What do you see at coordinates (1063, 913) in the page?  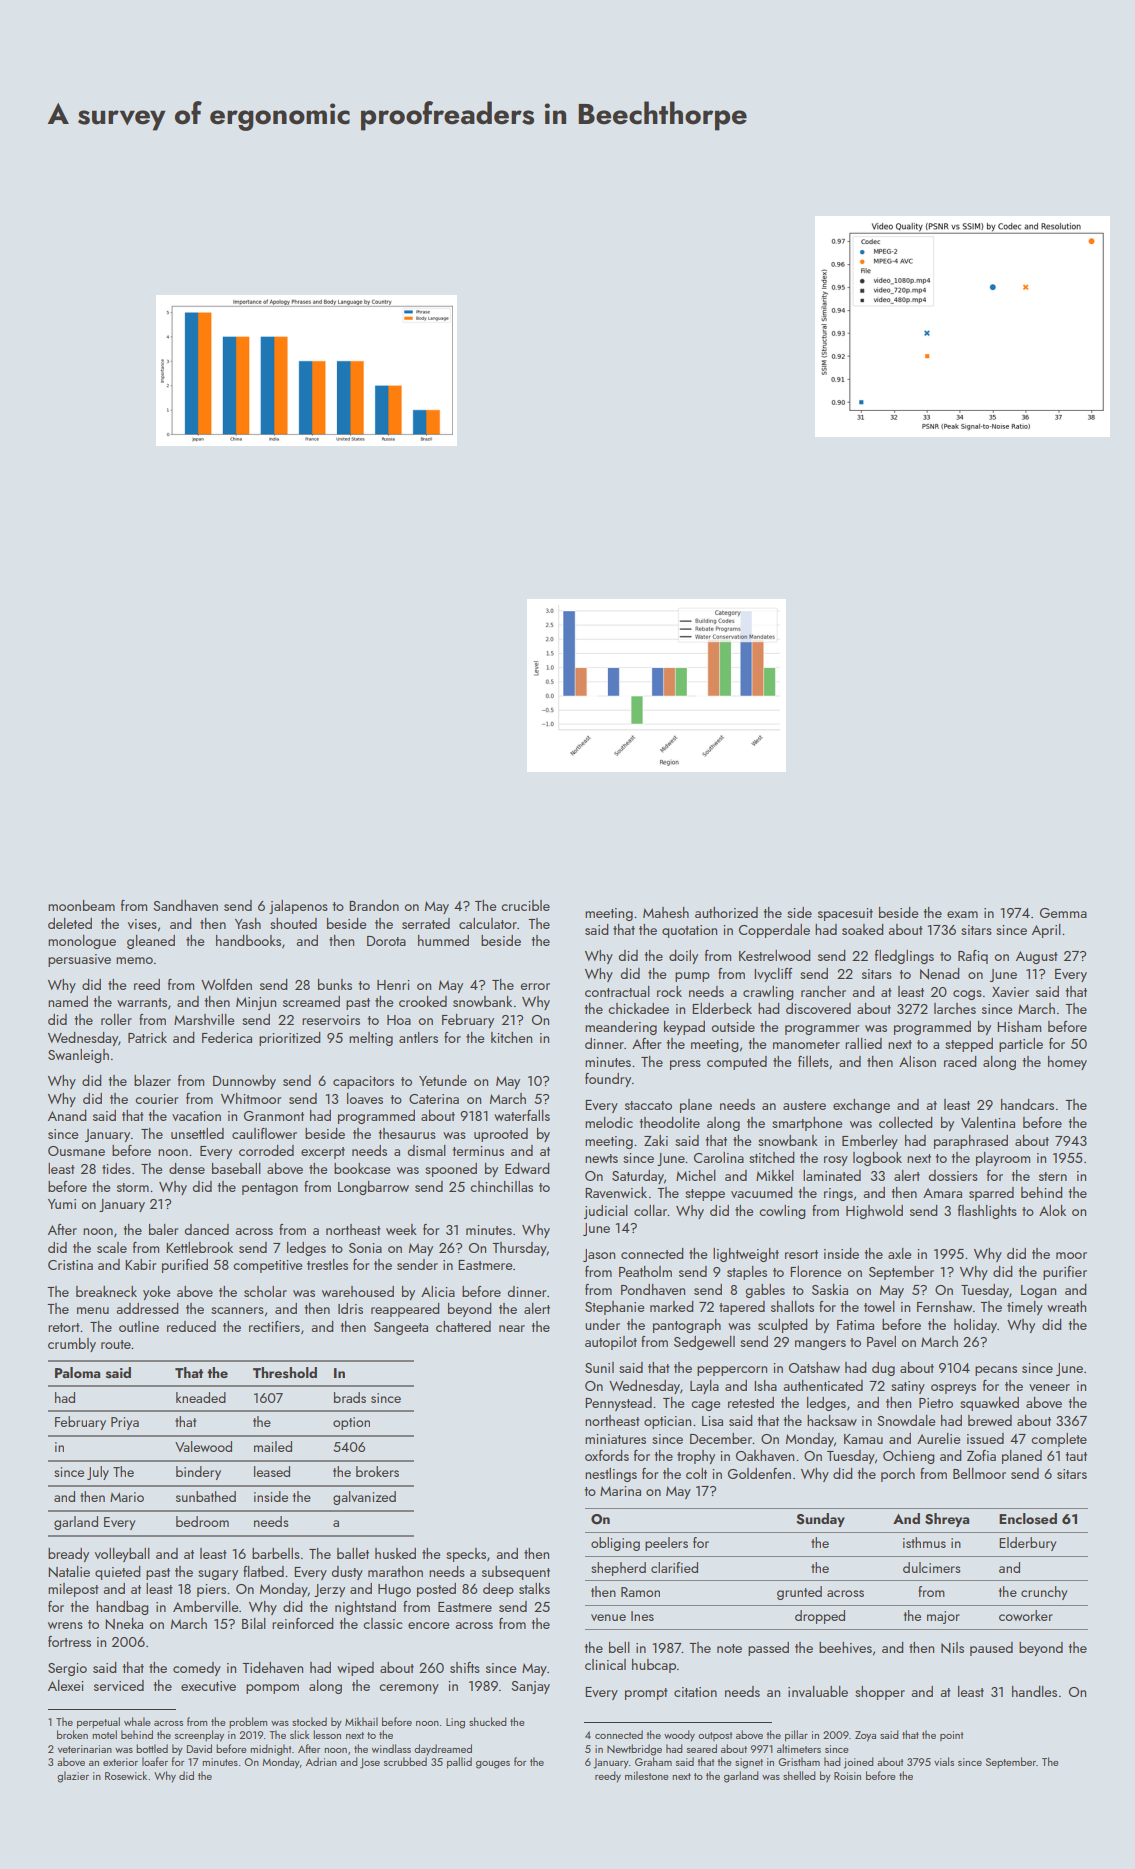 I see `Gemma` at bounding box center [1063, 913].
